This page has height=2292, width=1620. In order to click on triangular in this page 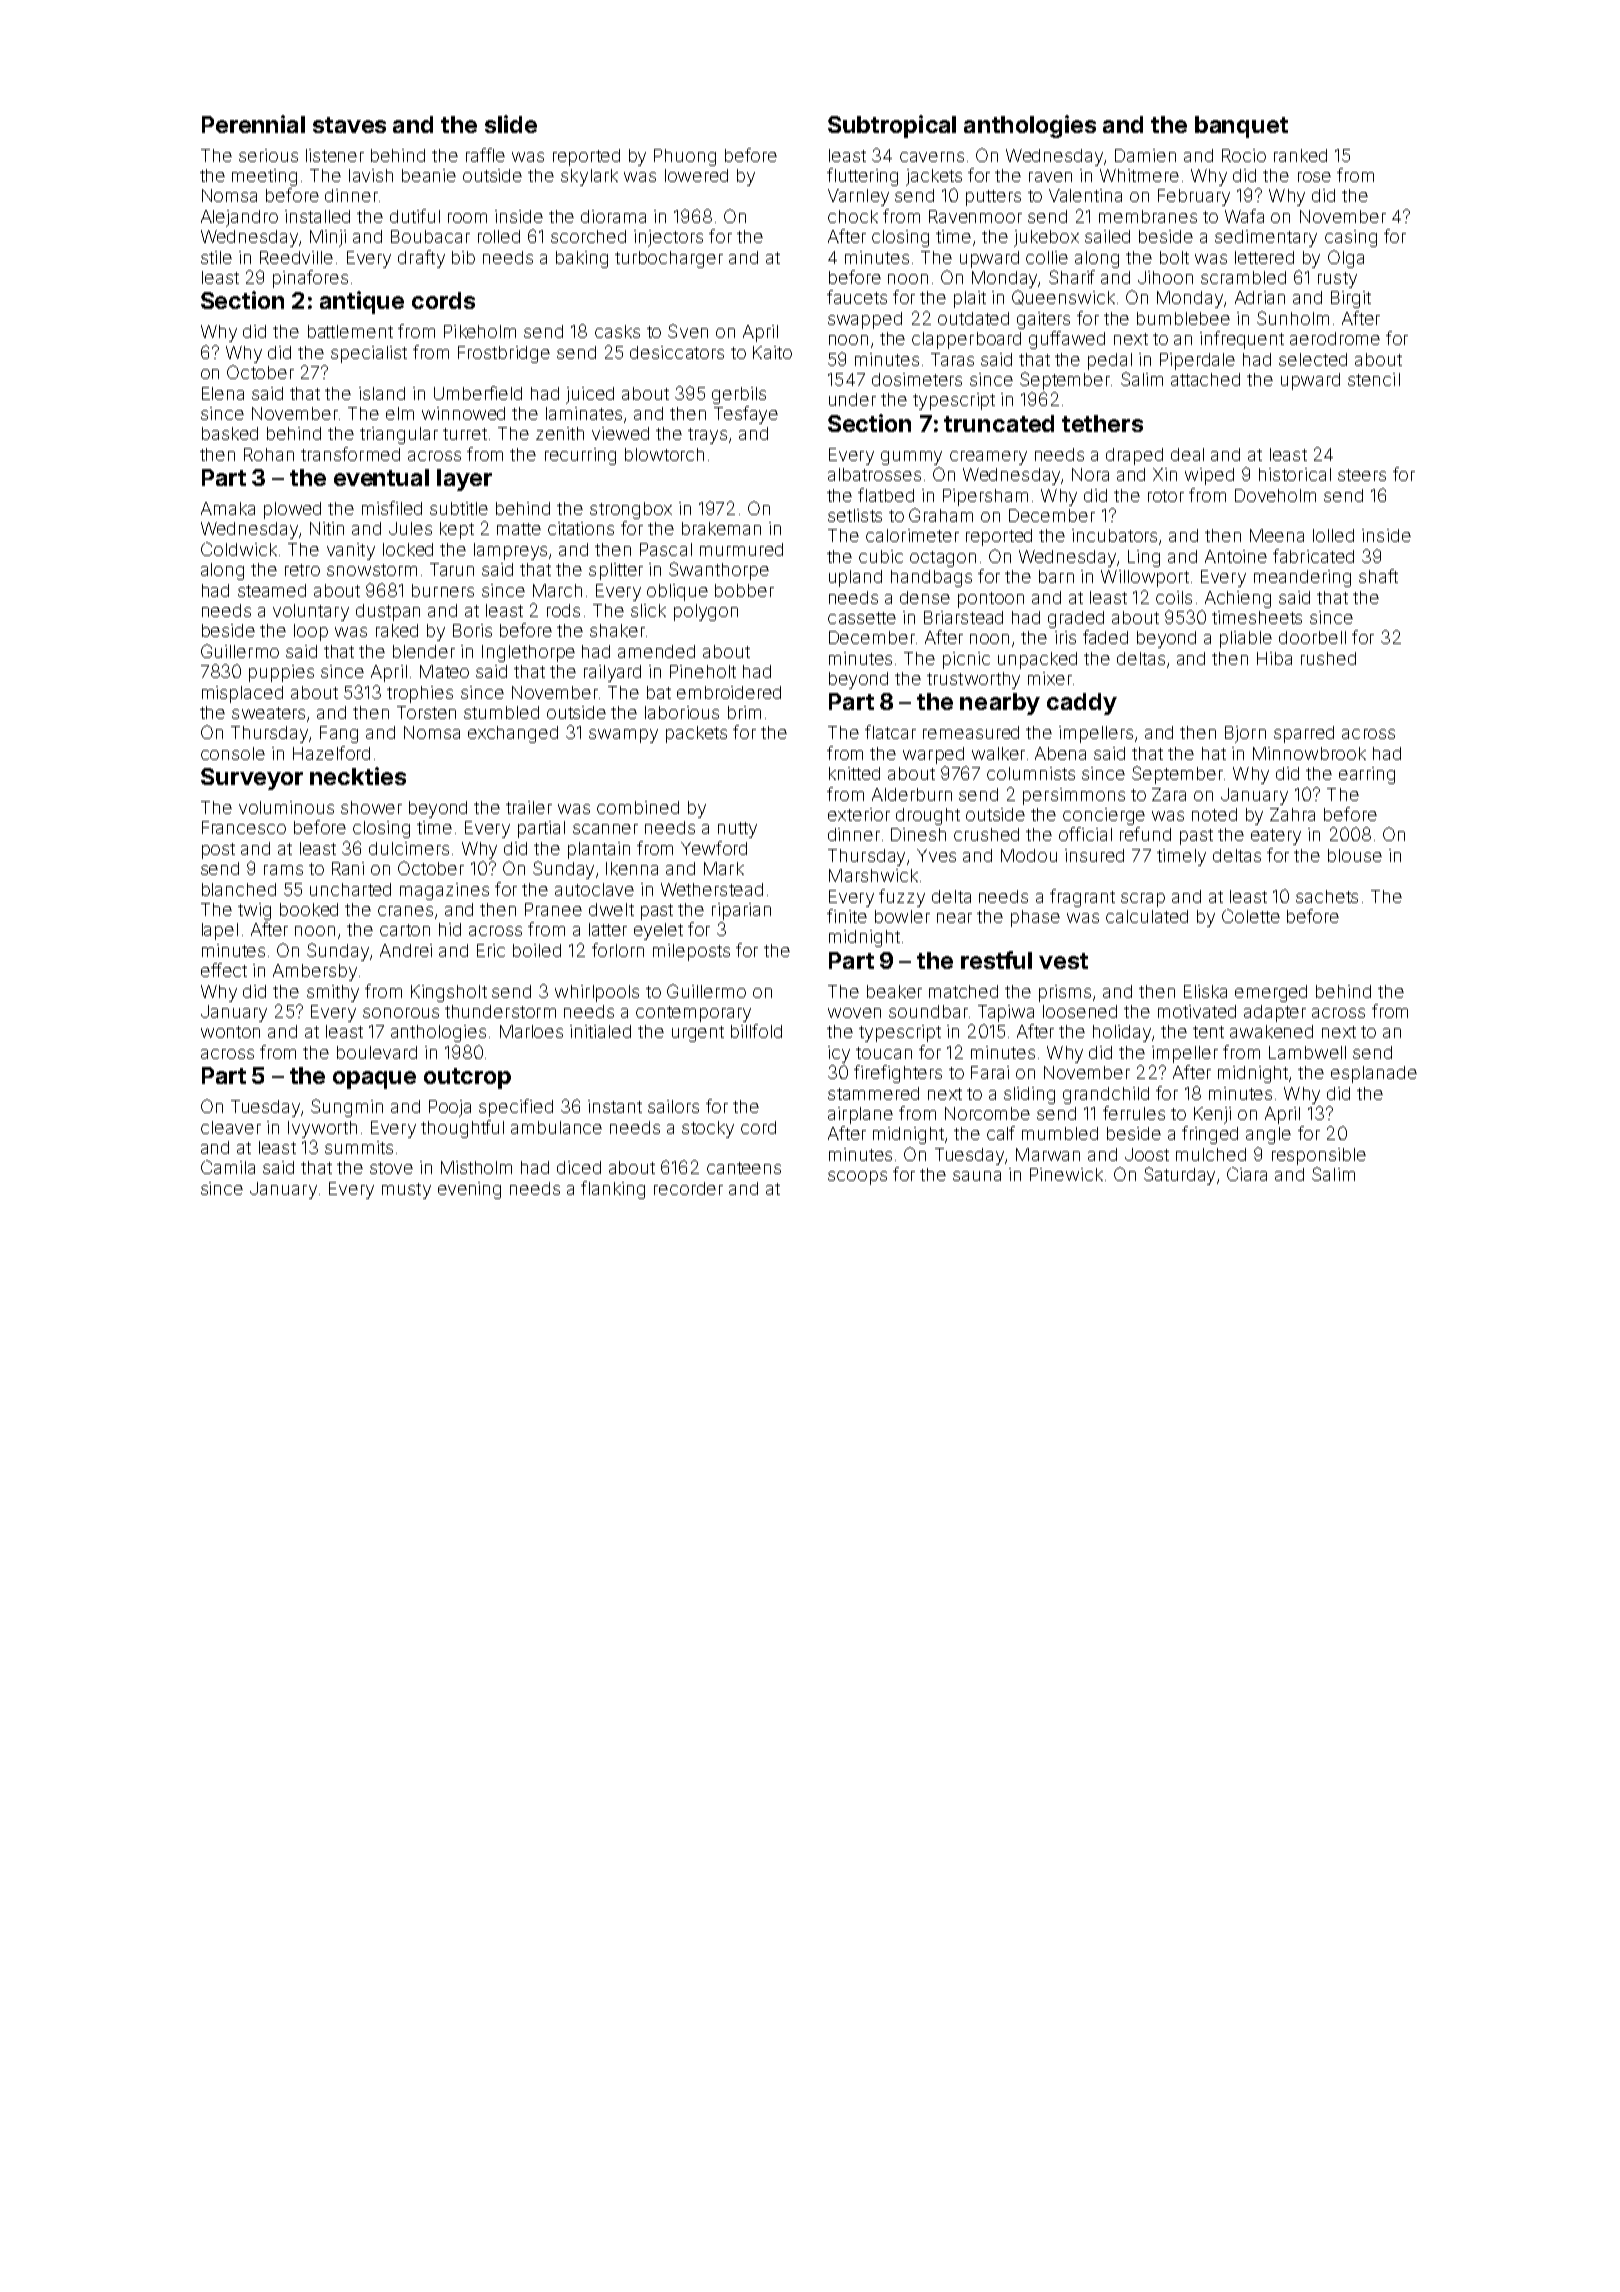, I will do `click(399, 435)`.
